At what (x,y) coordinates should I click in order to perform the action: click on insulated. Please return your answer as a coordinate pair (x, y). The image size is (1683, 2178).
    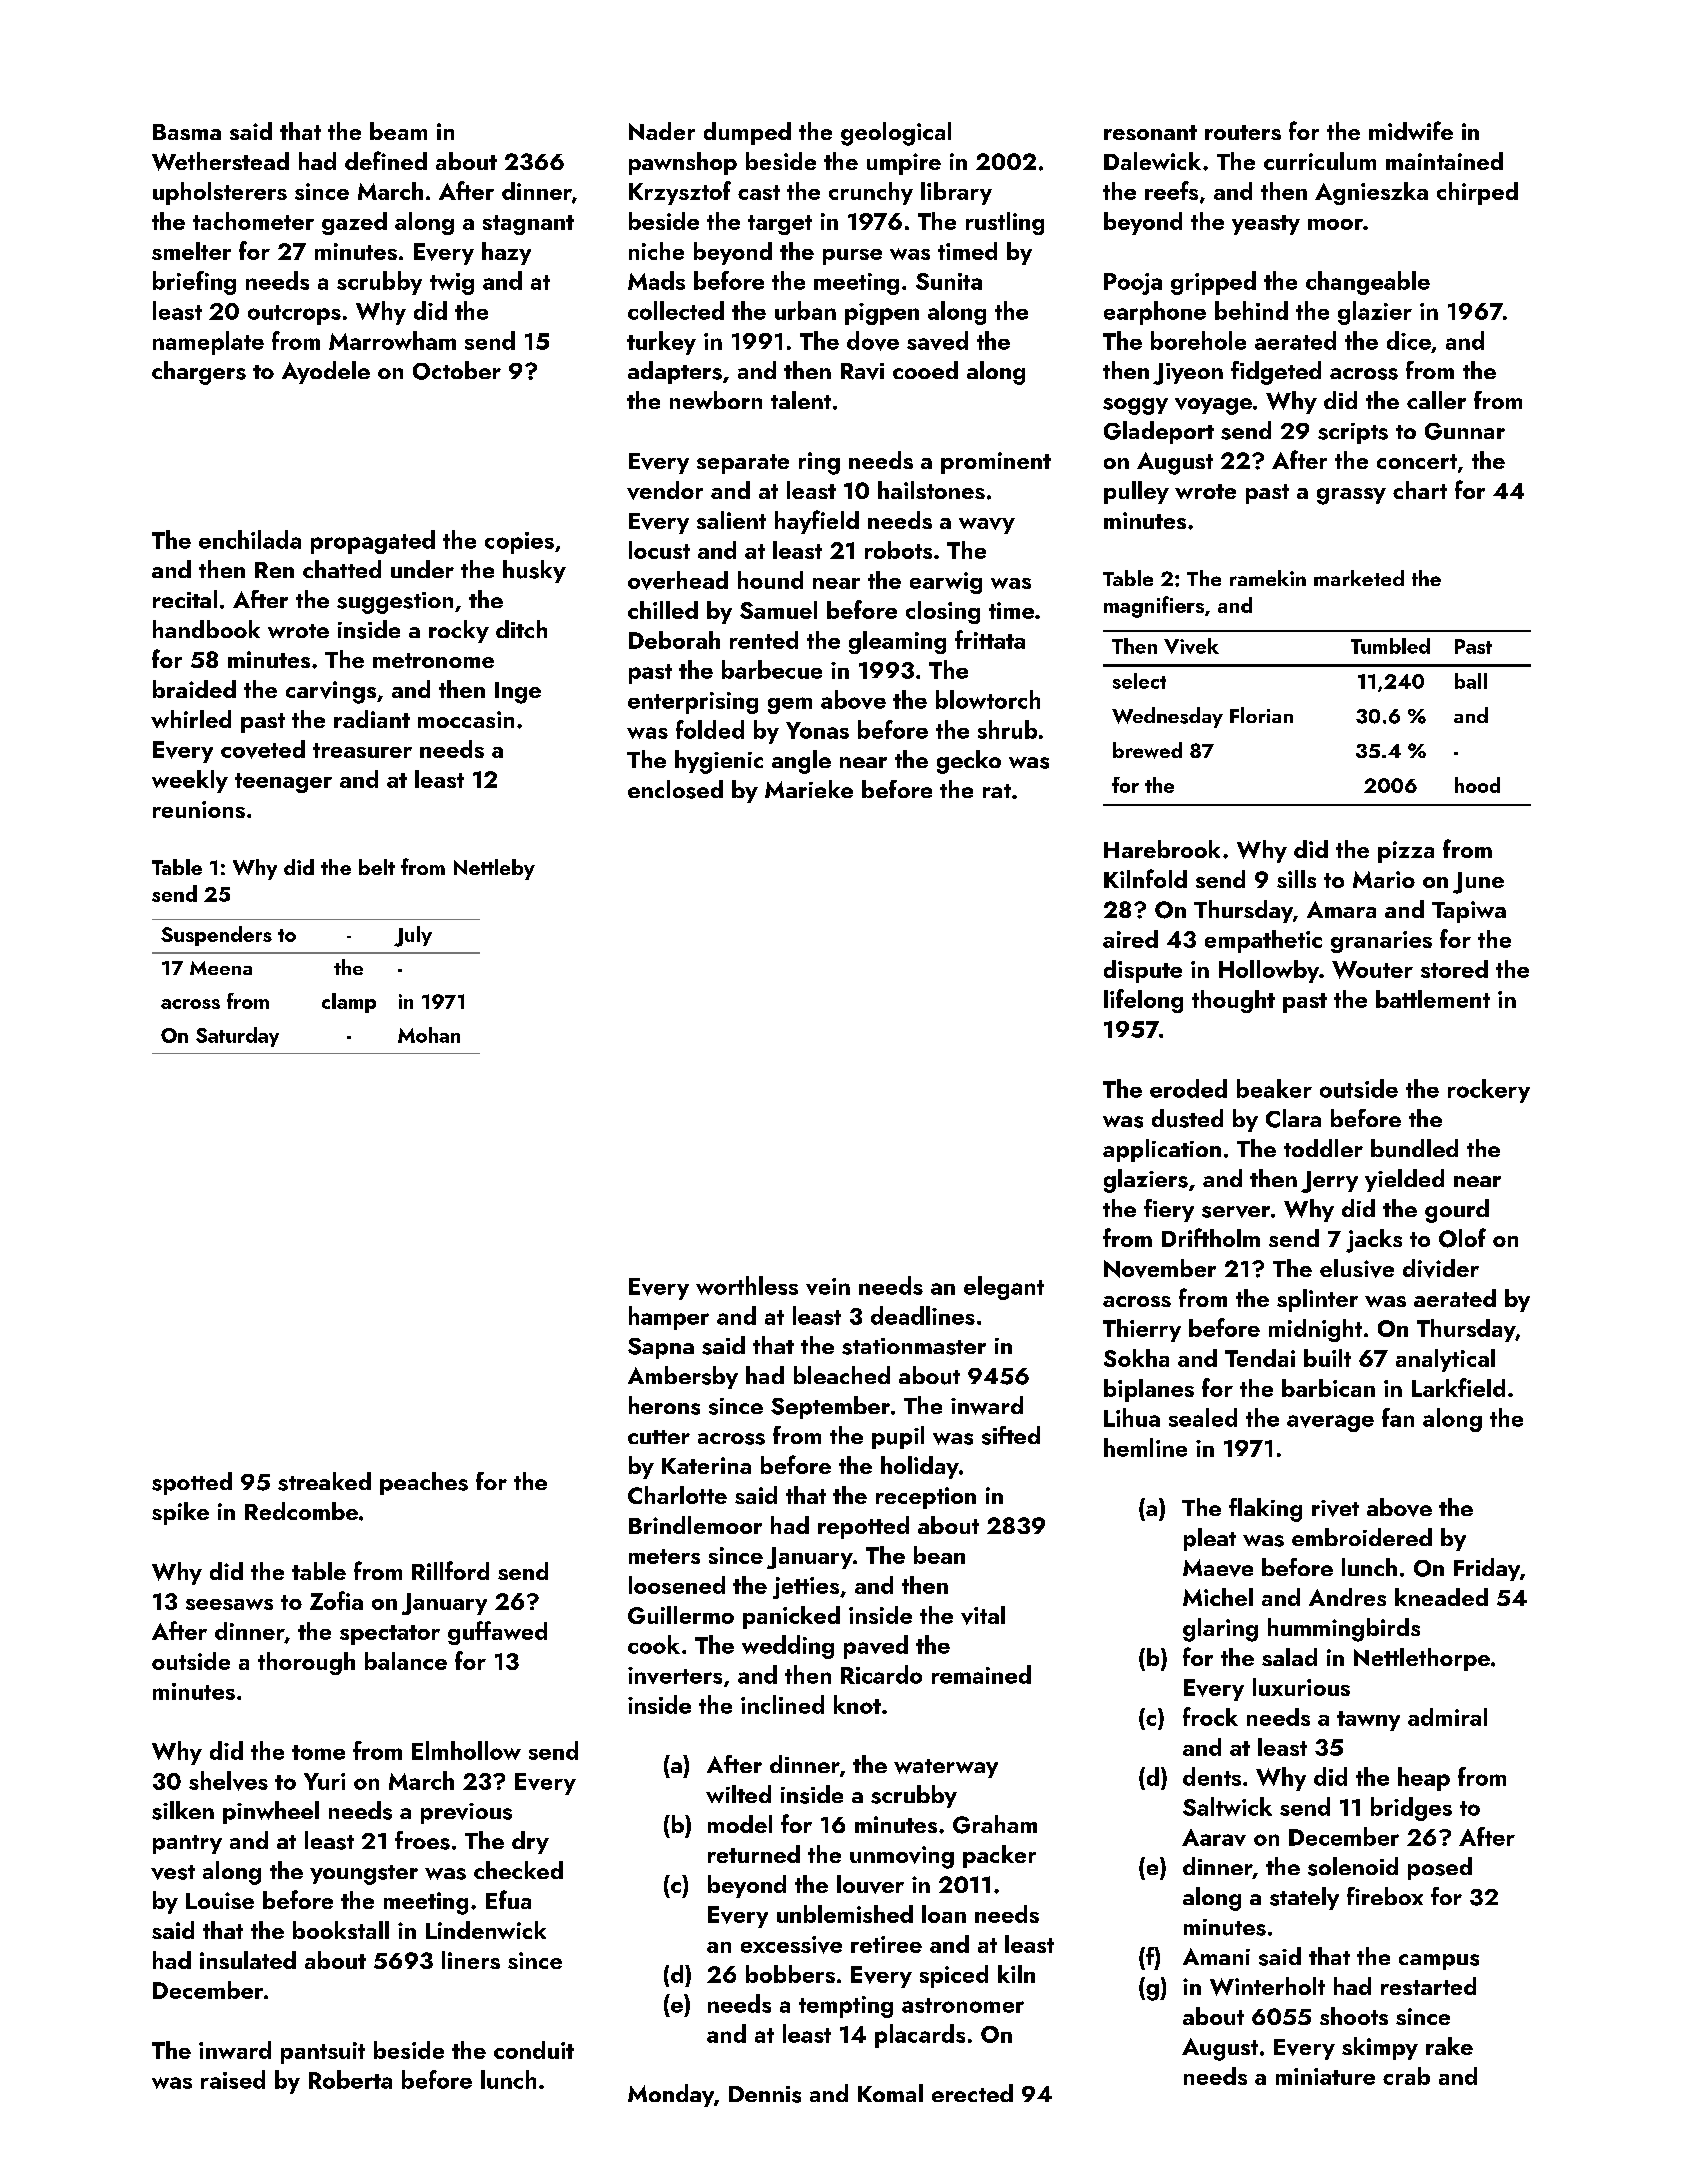
    Looking at the image, I should click on (248, 1960).
